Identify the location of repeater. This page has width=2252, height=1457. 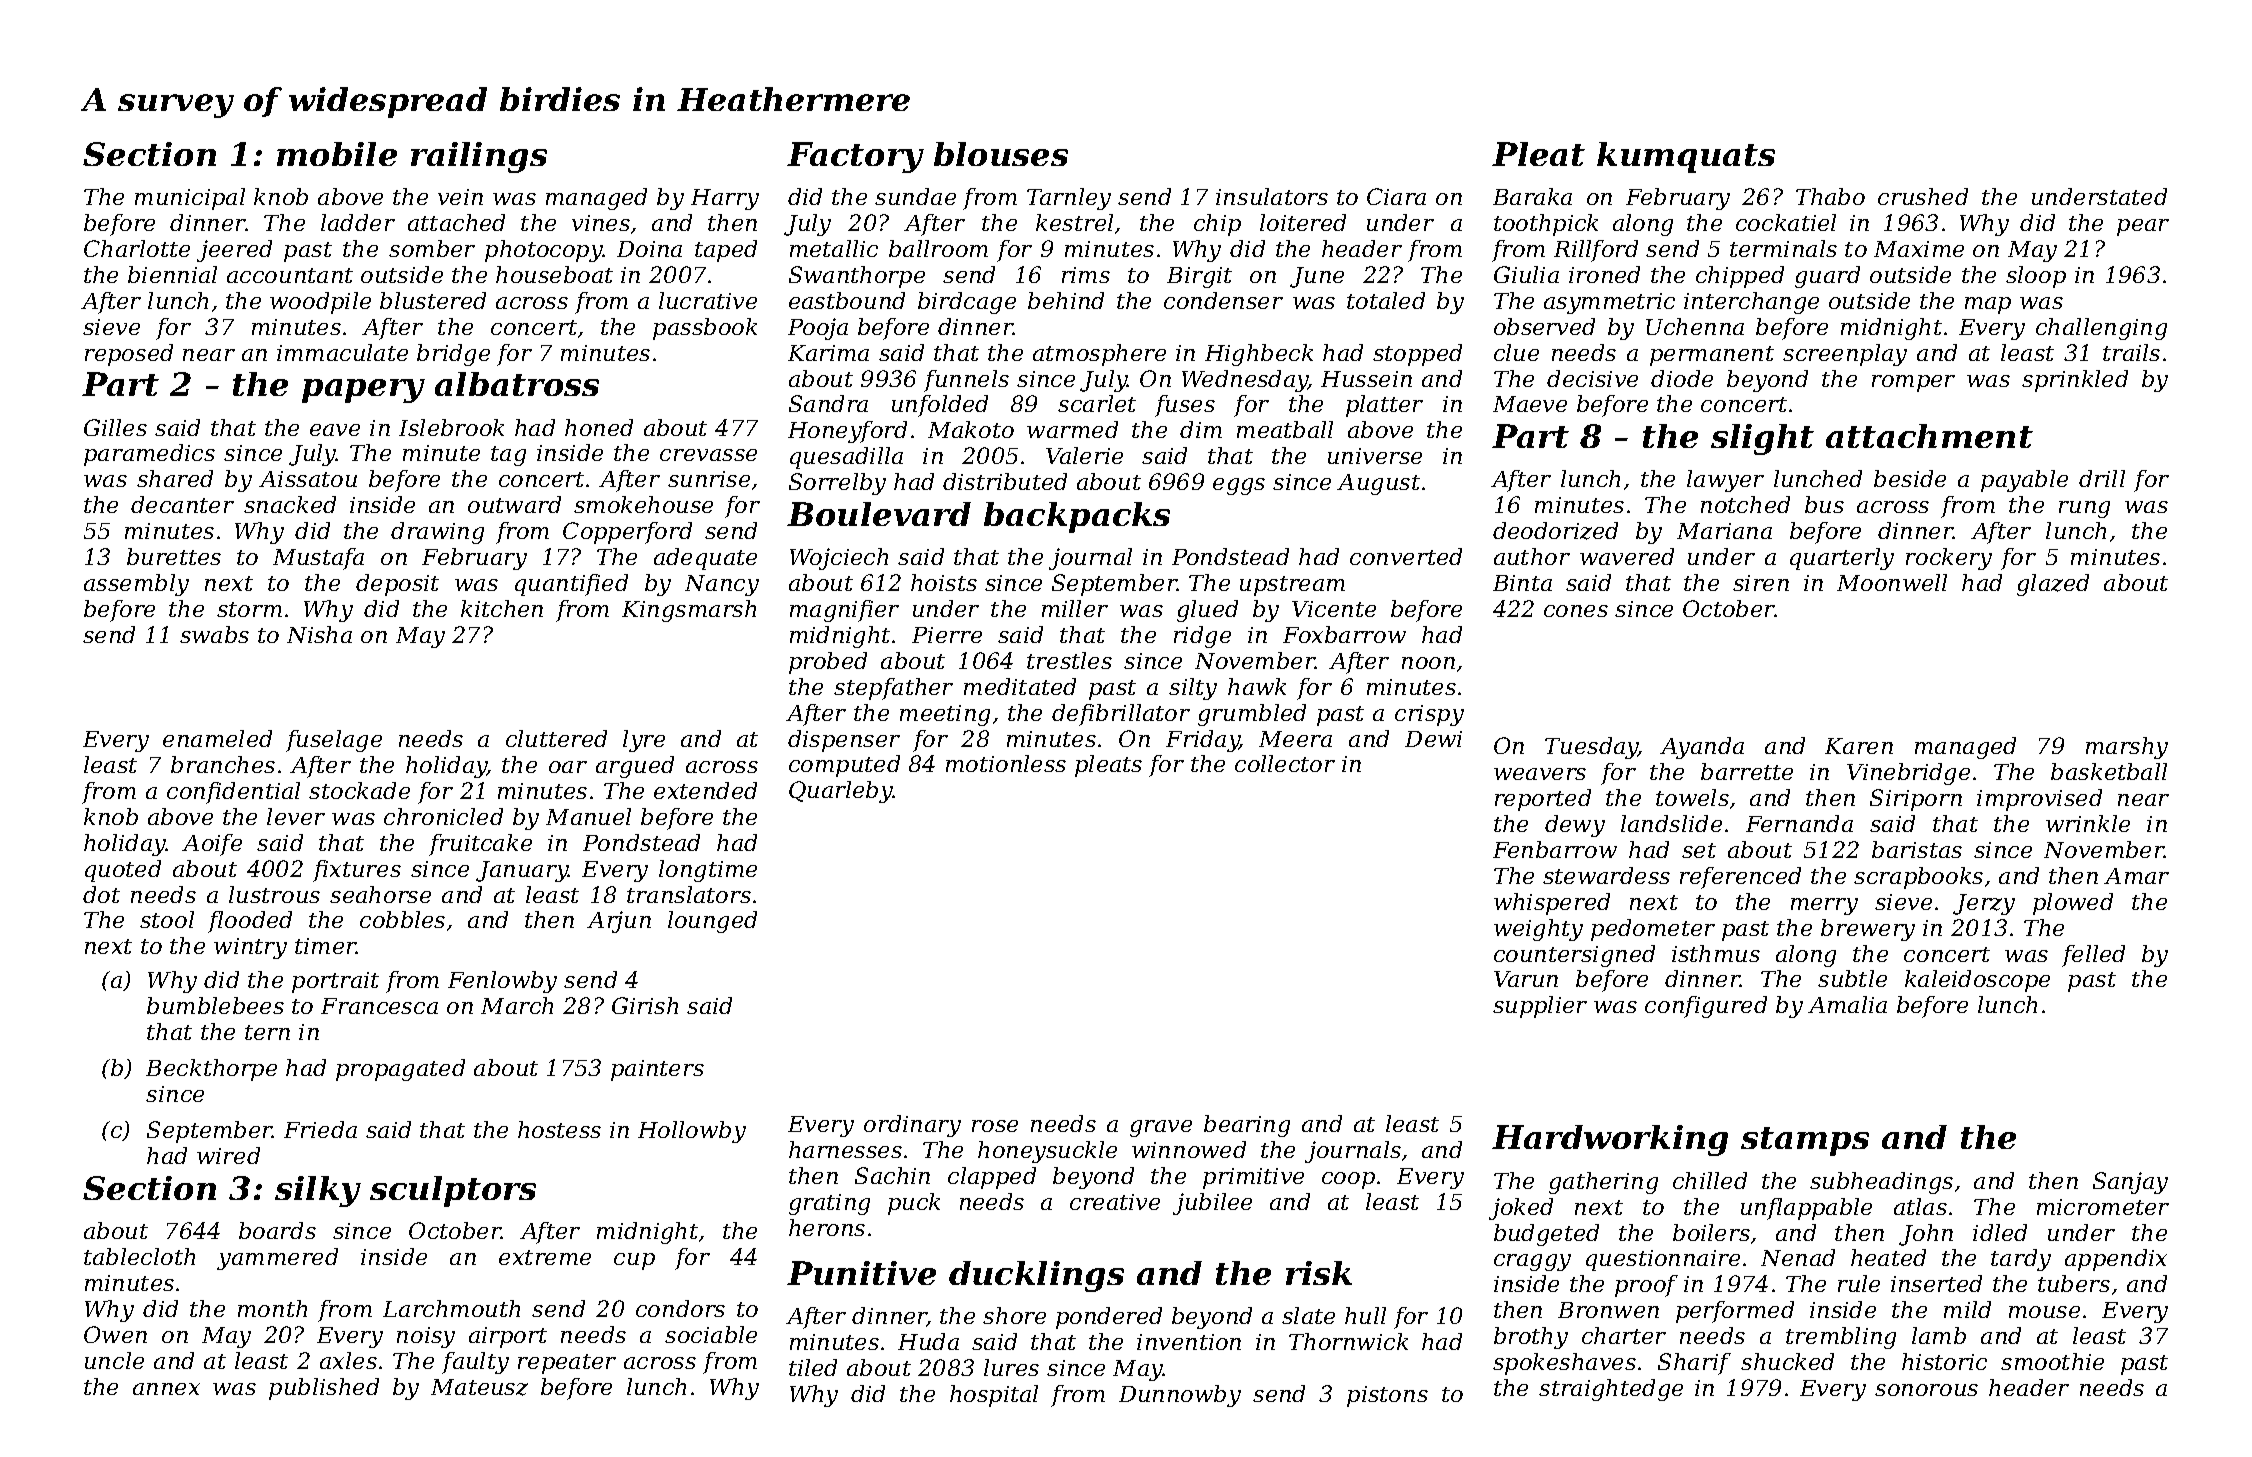
(567, 1364).
